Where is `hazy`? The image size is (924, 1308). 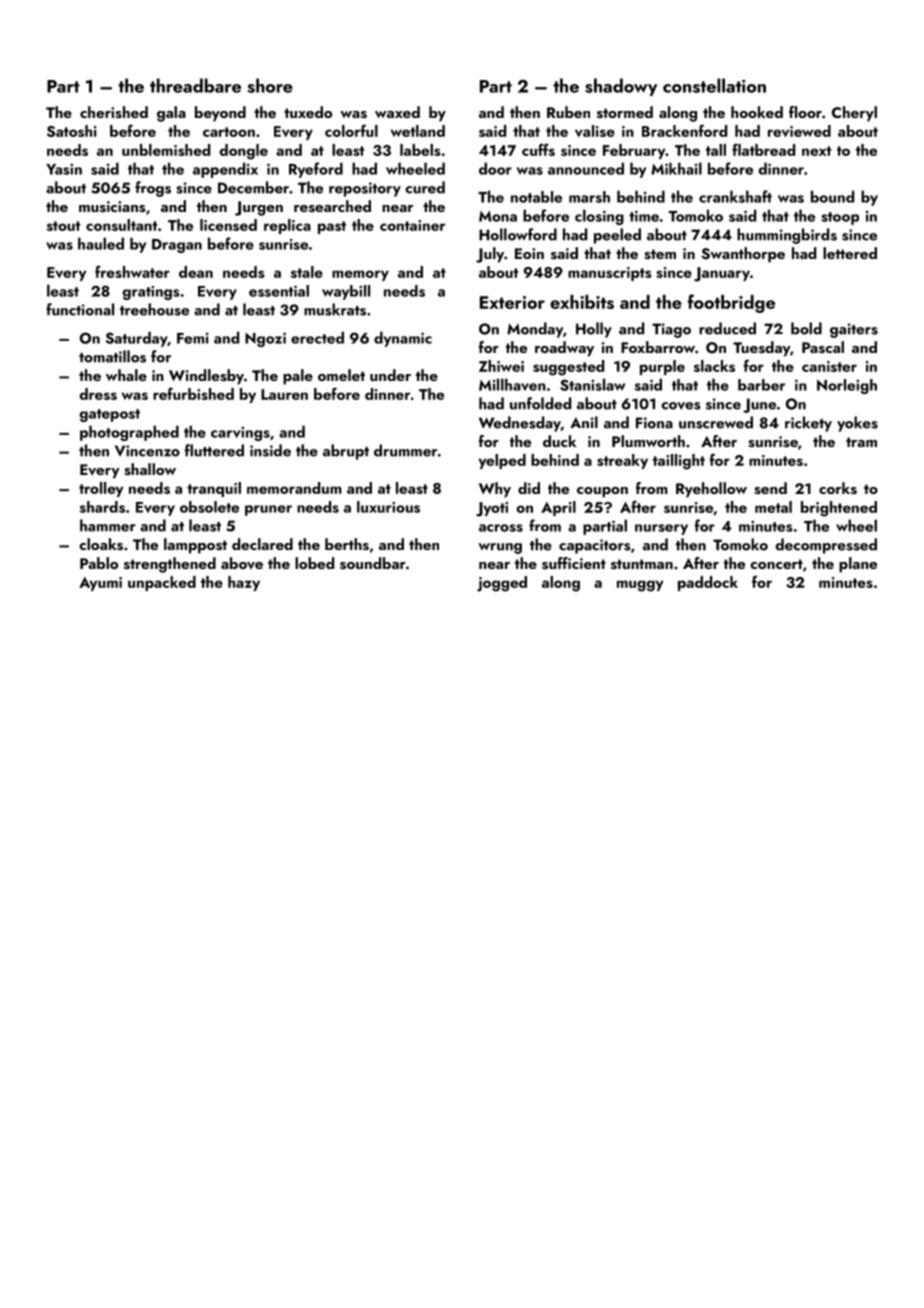
hazy is located at coordinates (244, 583).
